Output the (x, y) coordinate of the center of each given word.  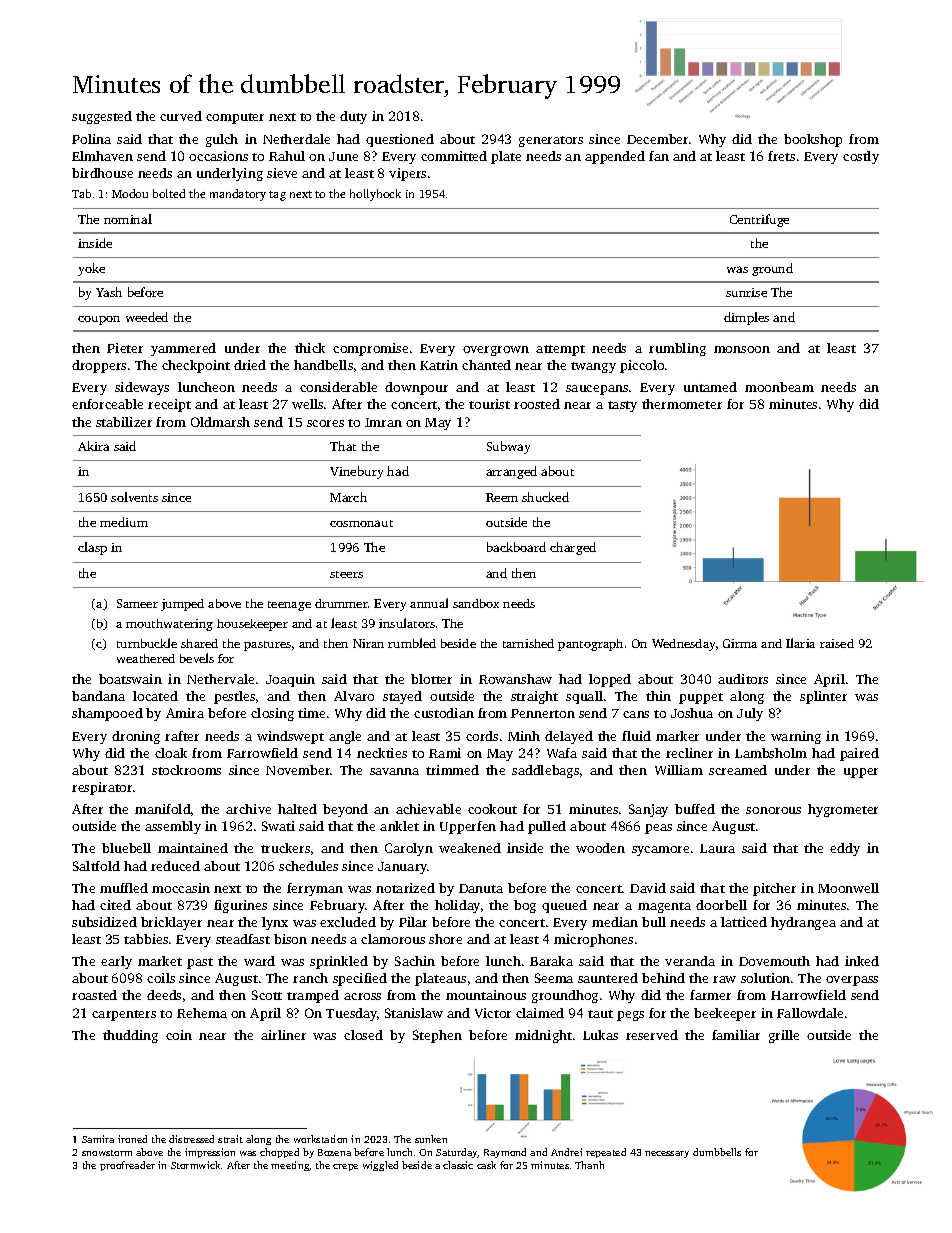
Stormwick (195, 1165)
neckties (382, 753)
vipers (407, 174)
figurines (240, 906)
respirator (102, 788)
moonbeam (779, 387)
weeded (147, 317)
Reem (502, 497)
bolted (169, 193)
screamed (738, 770)
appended (615, 157)
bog (525, 906)
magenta (664, 907)
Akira (93, 446)
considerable (338, 387)
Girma (740, 643)
